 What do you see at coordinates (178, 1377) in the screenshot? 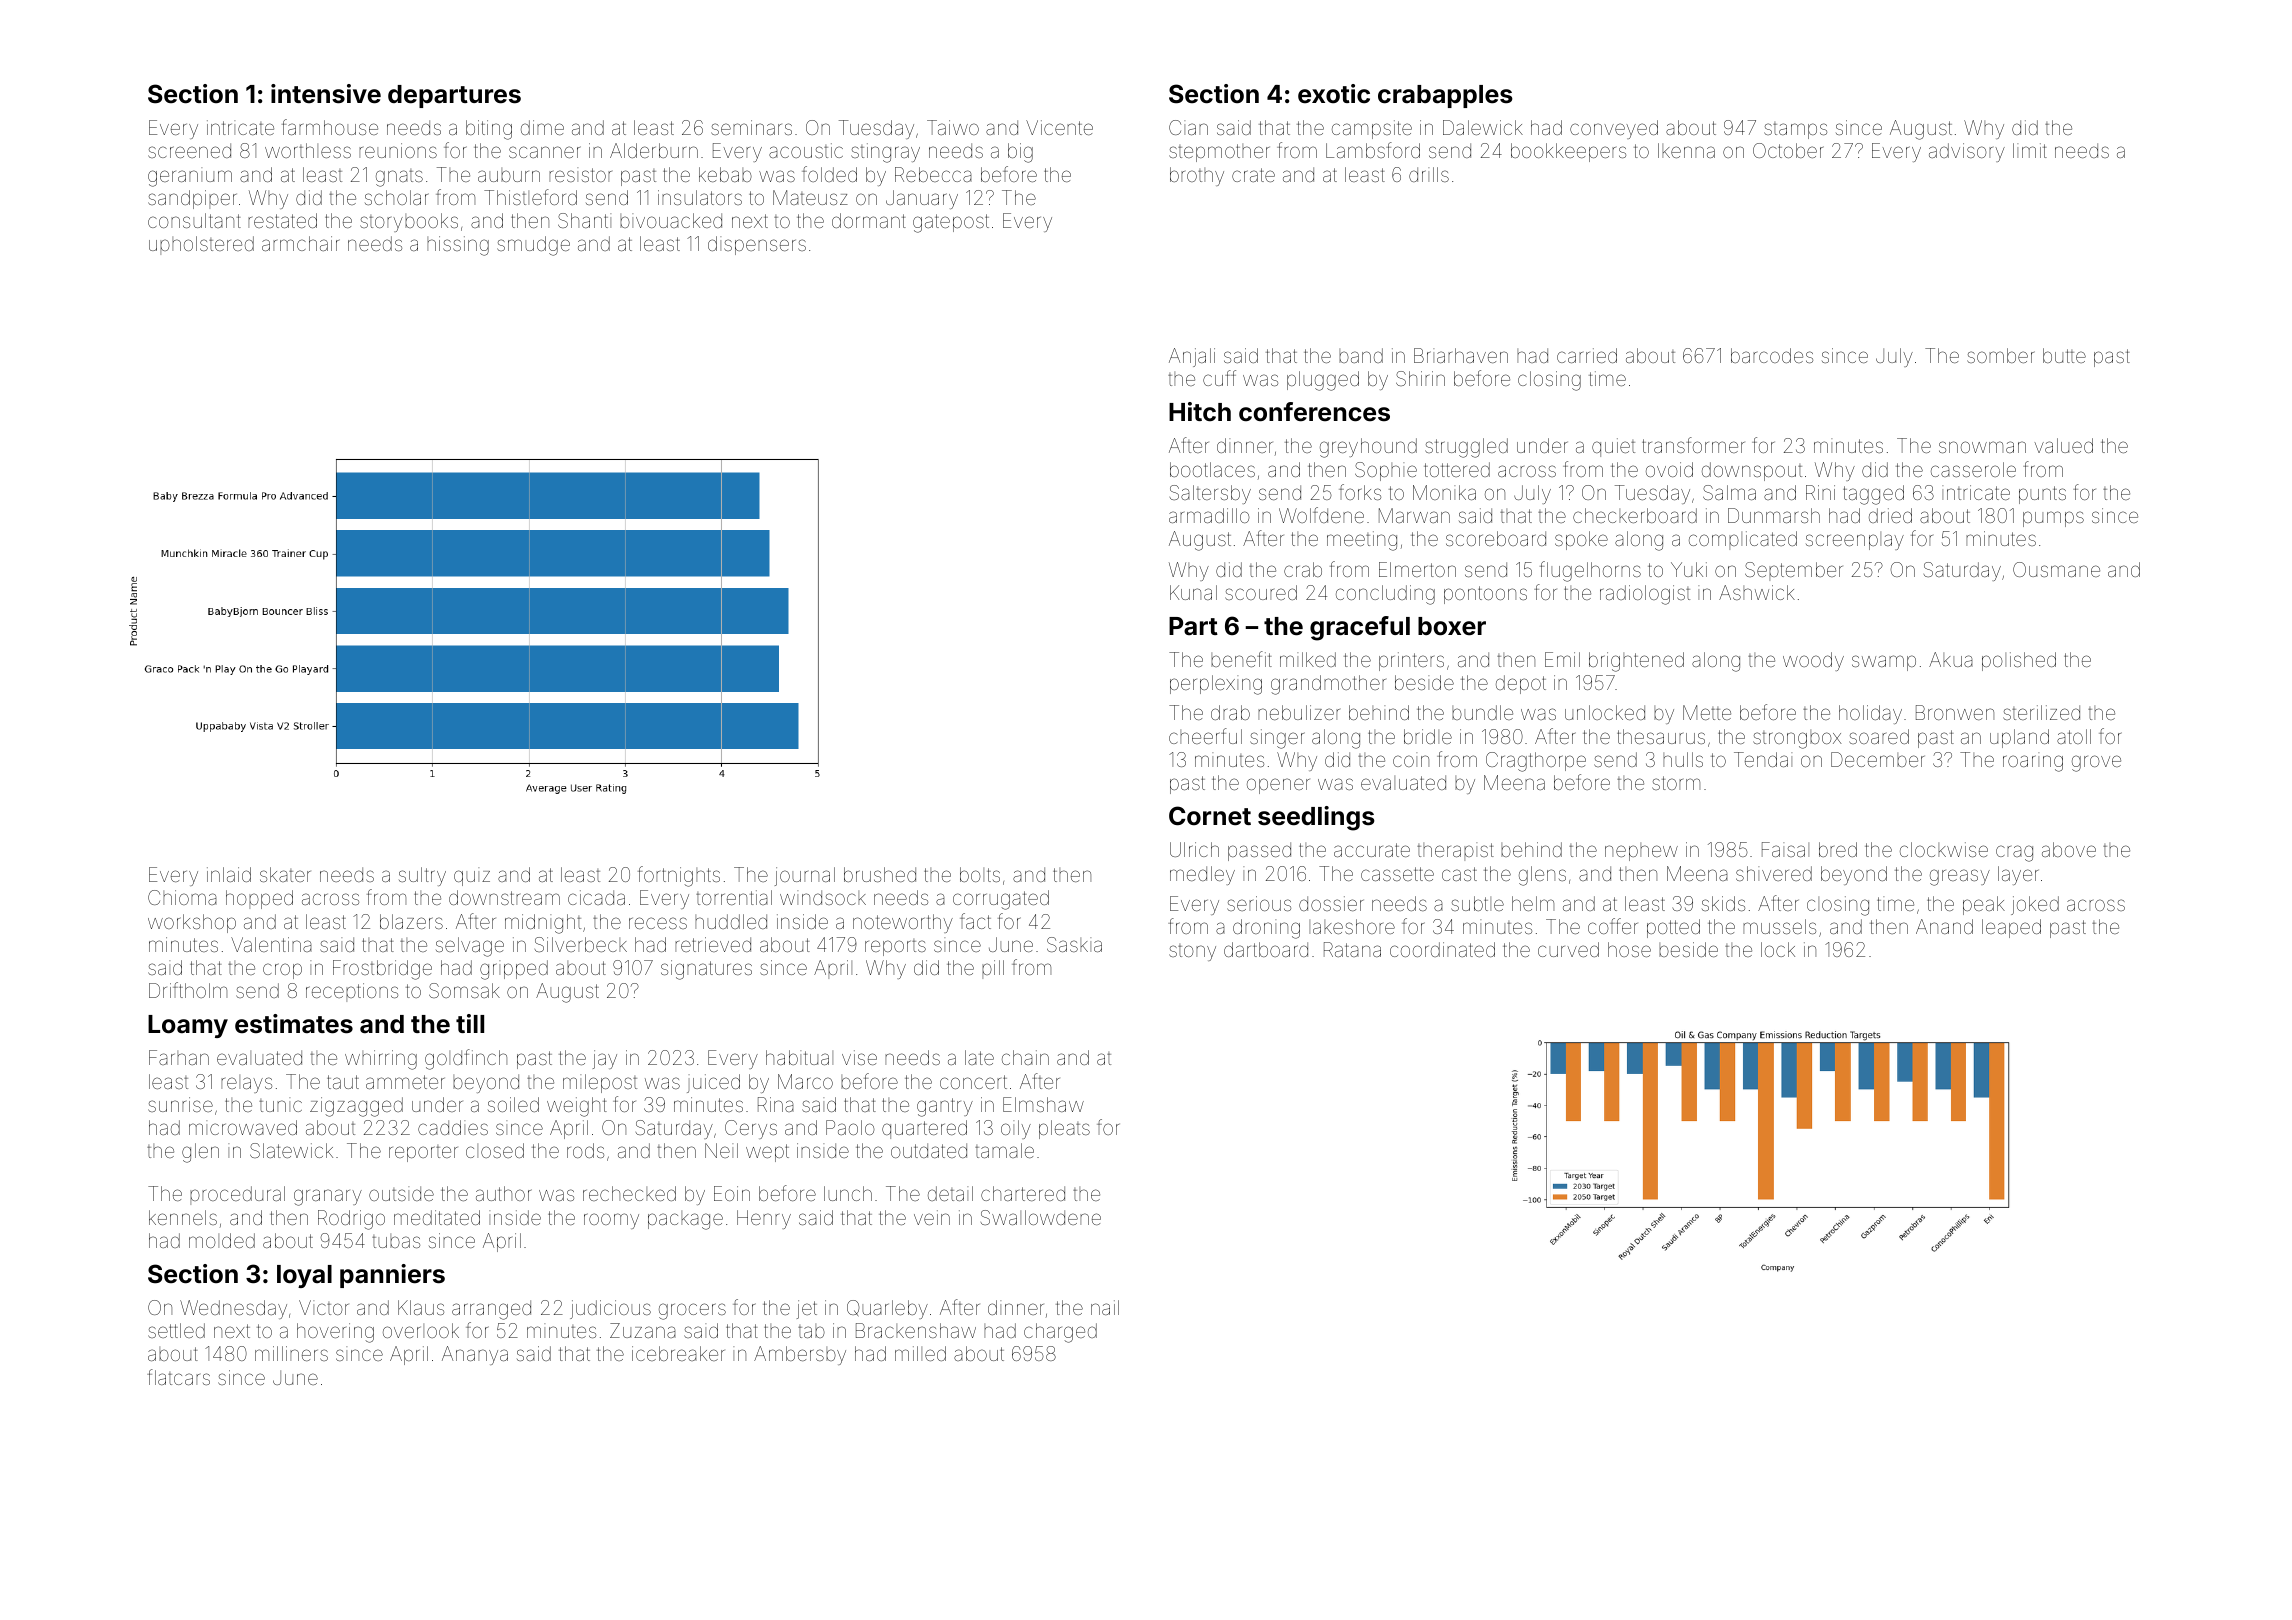
I see `flatcars` at bounding box center [178, 1377].
